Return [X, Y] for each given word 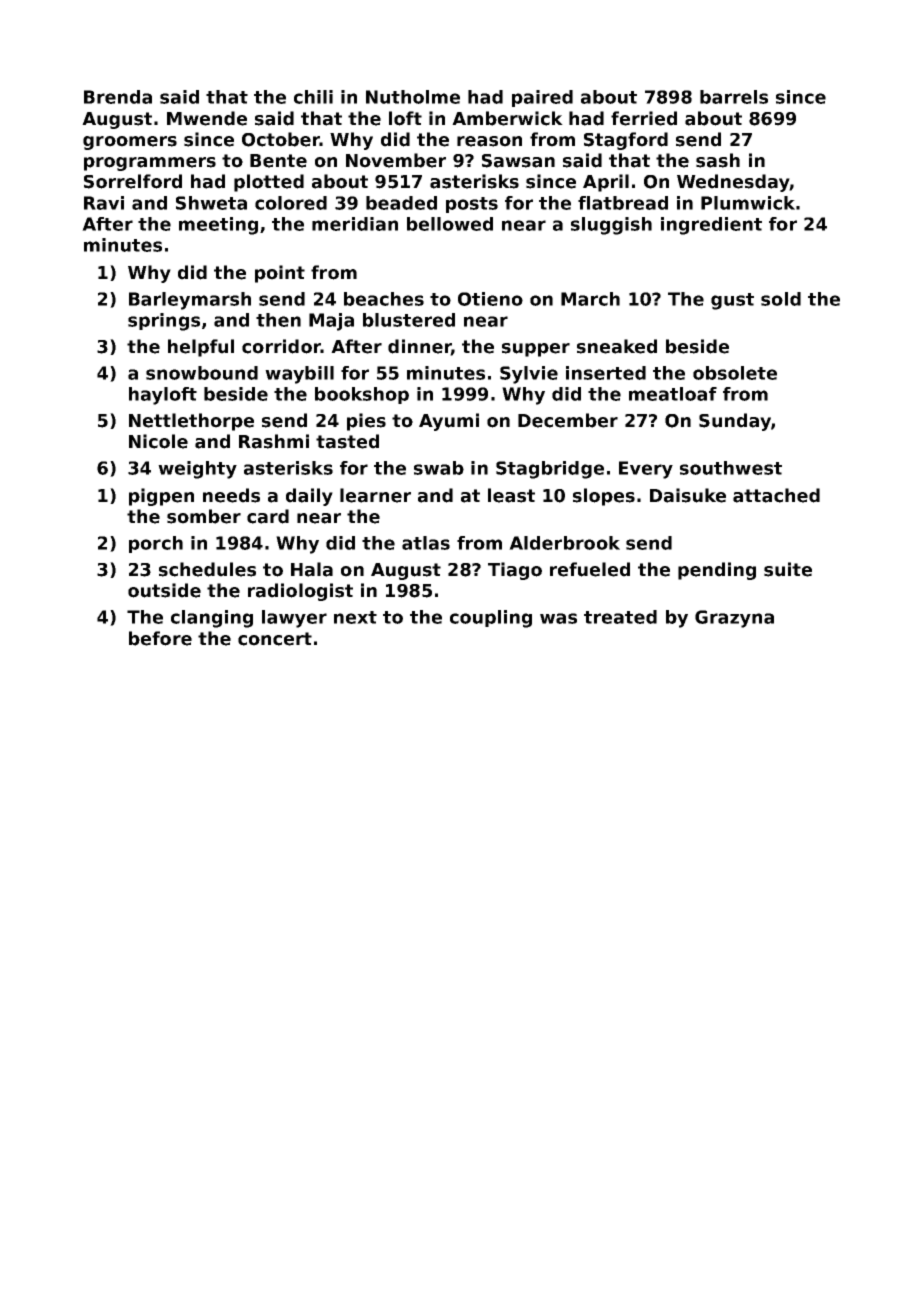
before [160, 638]
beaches [384, 299]
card [268, 516]
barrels [734, 97]
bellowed [450, 224]
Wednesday [733, 183]
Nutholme [413, 97]
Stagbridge [550, 470]
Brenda [118, 97]
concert [275, 639]
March [590, 299]
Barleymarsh [190, 301]
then [278, 320]
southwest [731, 468]
